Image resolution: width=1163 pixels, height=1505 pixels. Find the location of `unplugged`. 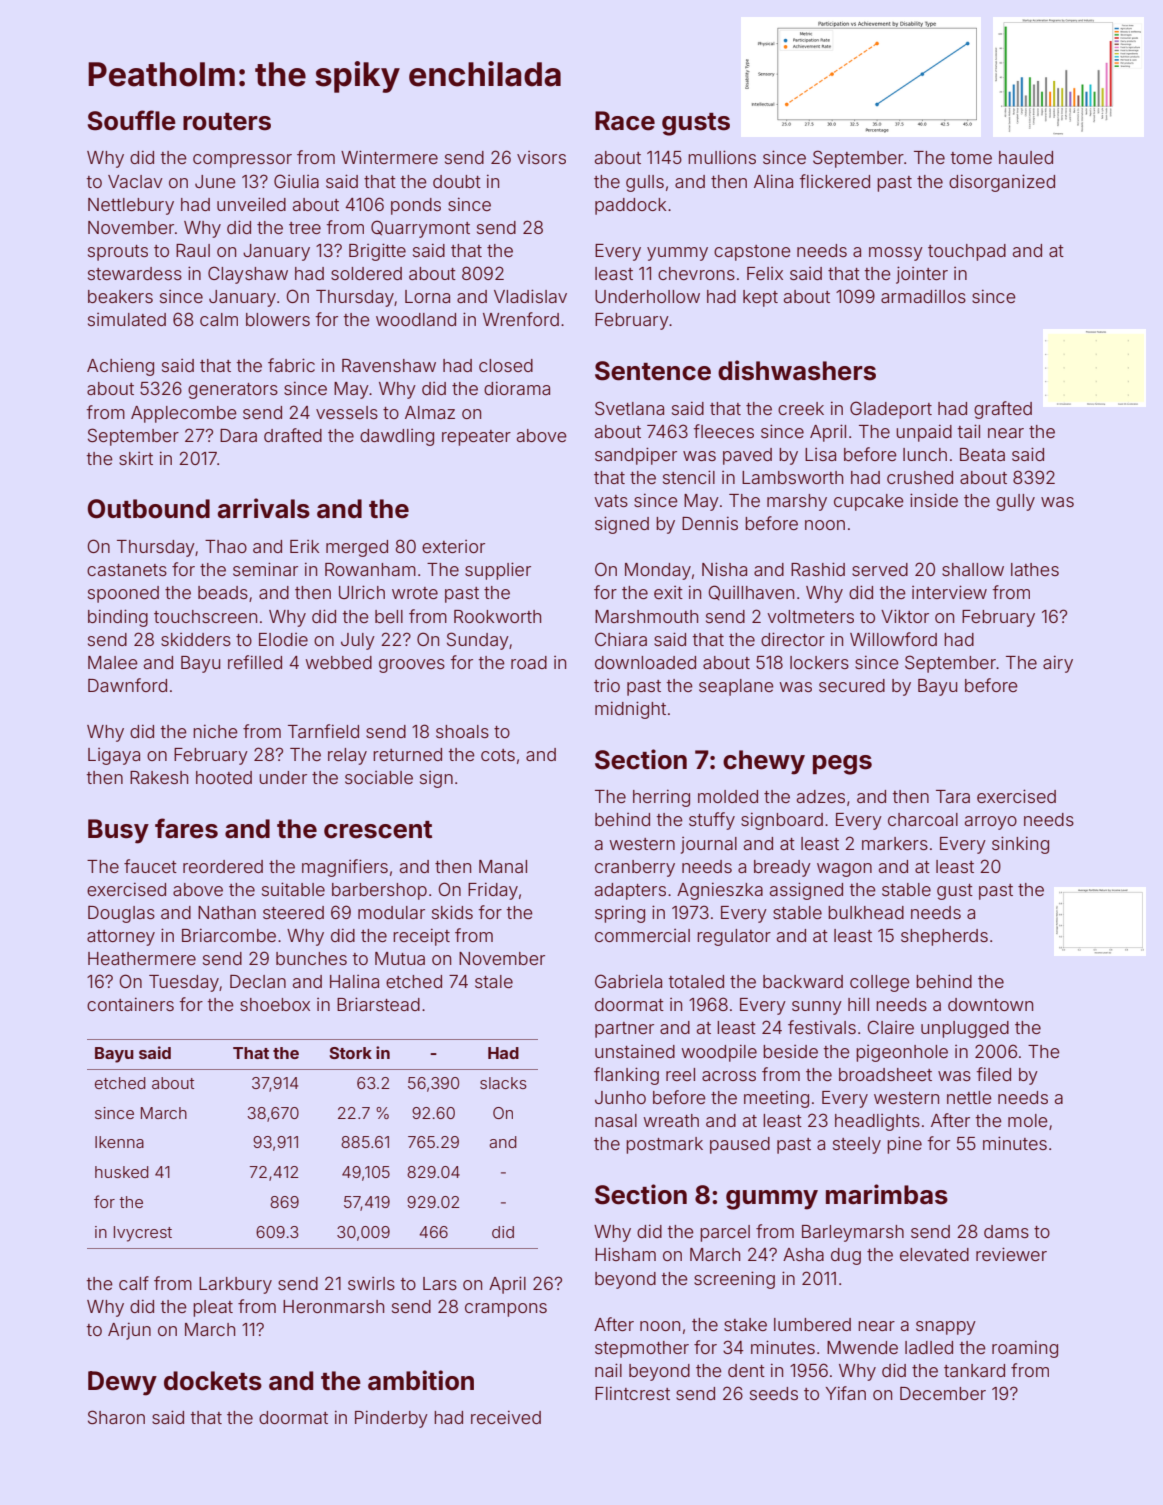

unplugged is located at coordinates (965, 1029).
